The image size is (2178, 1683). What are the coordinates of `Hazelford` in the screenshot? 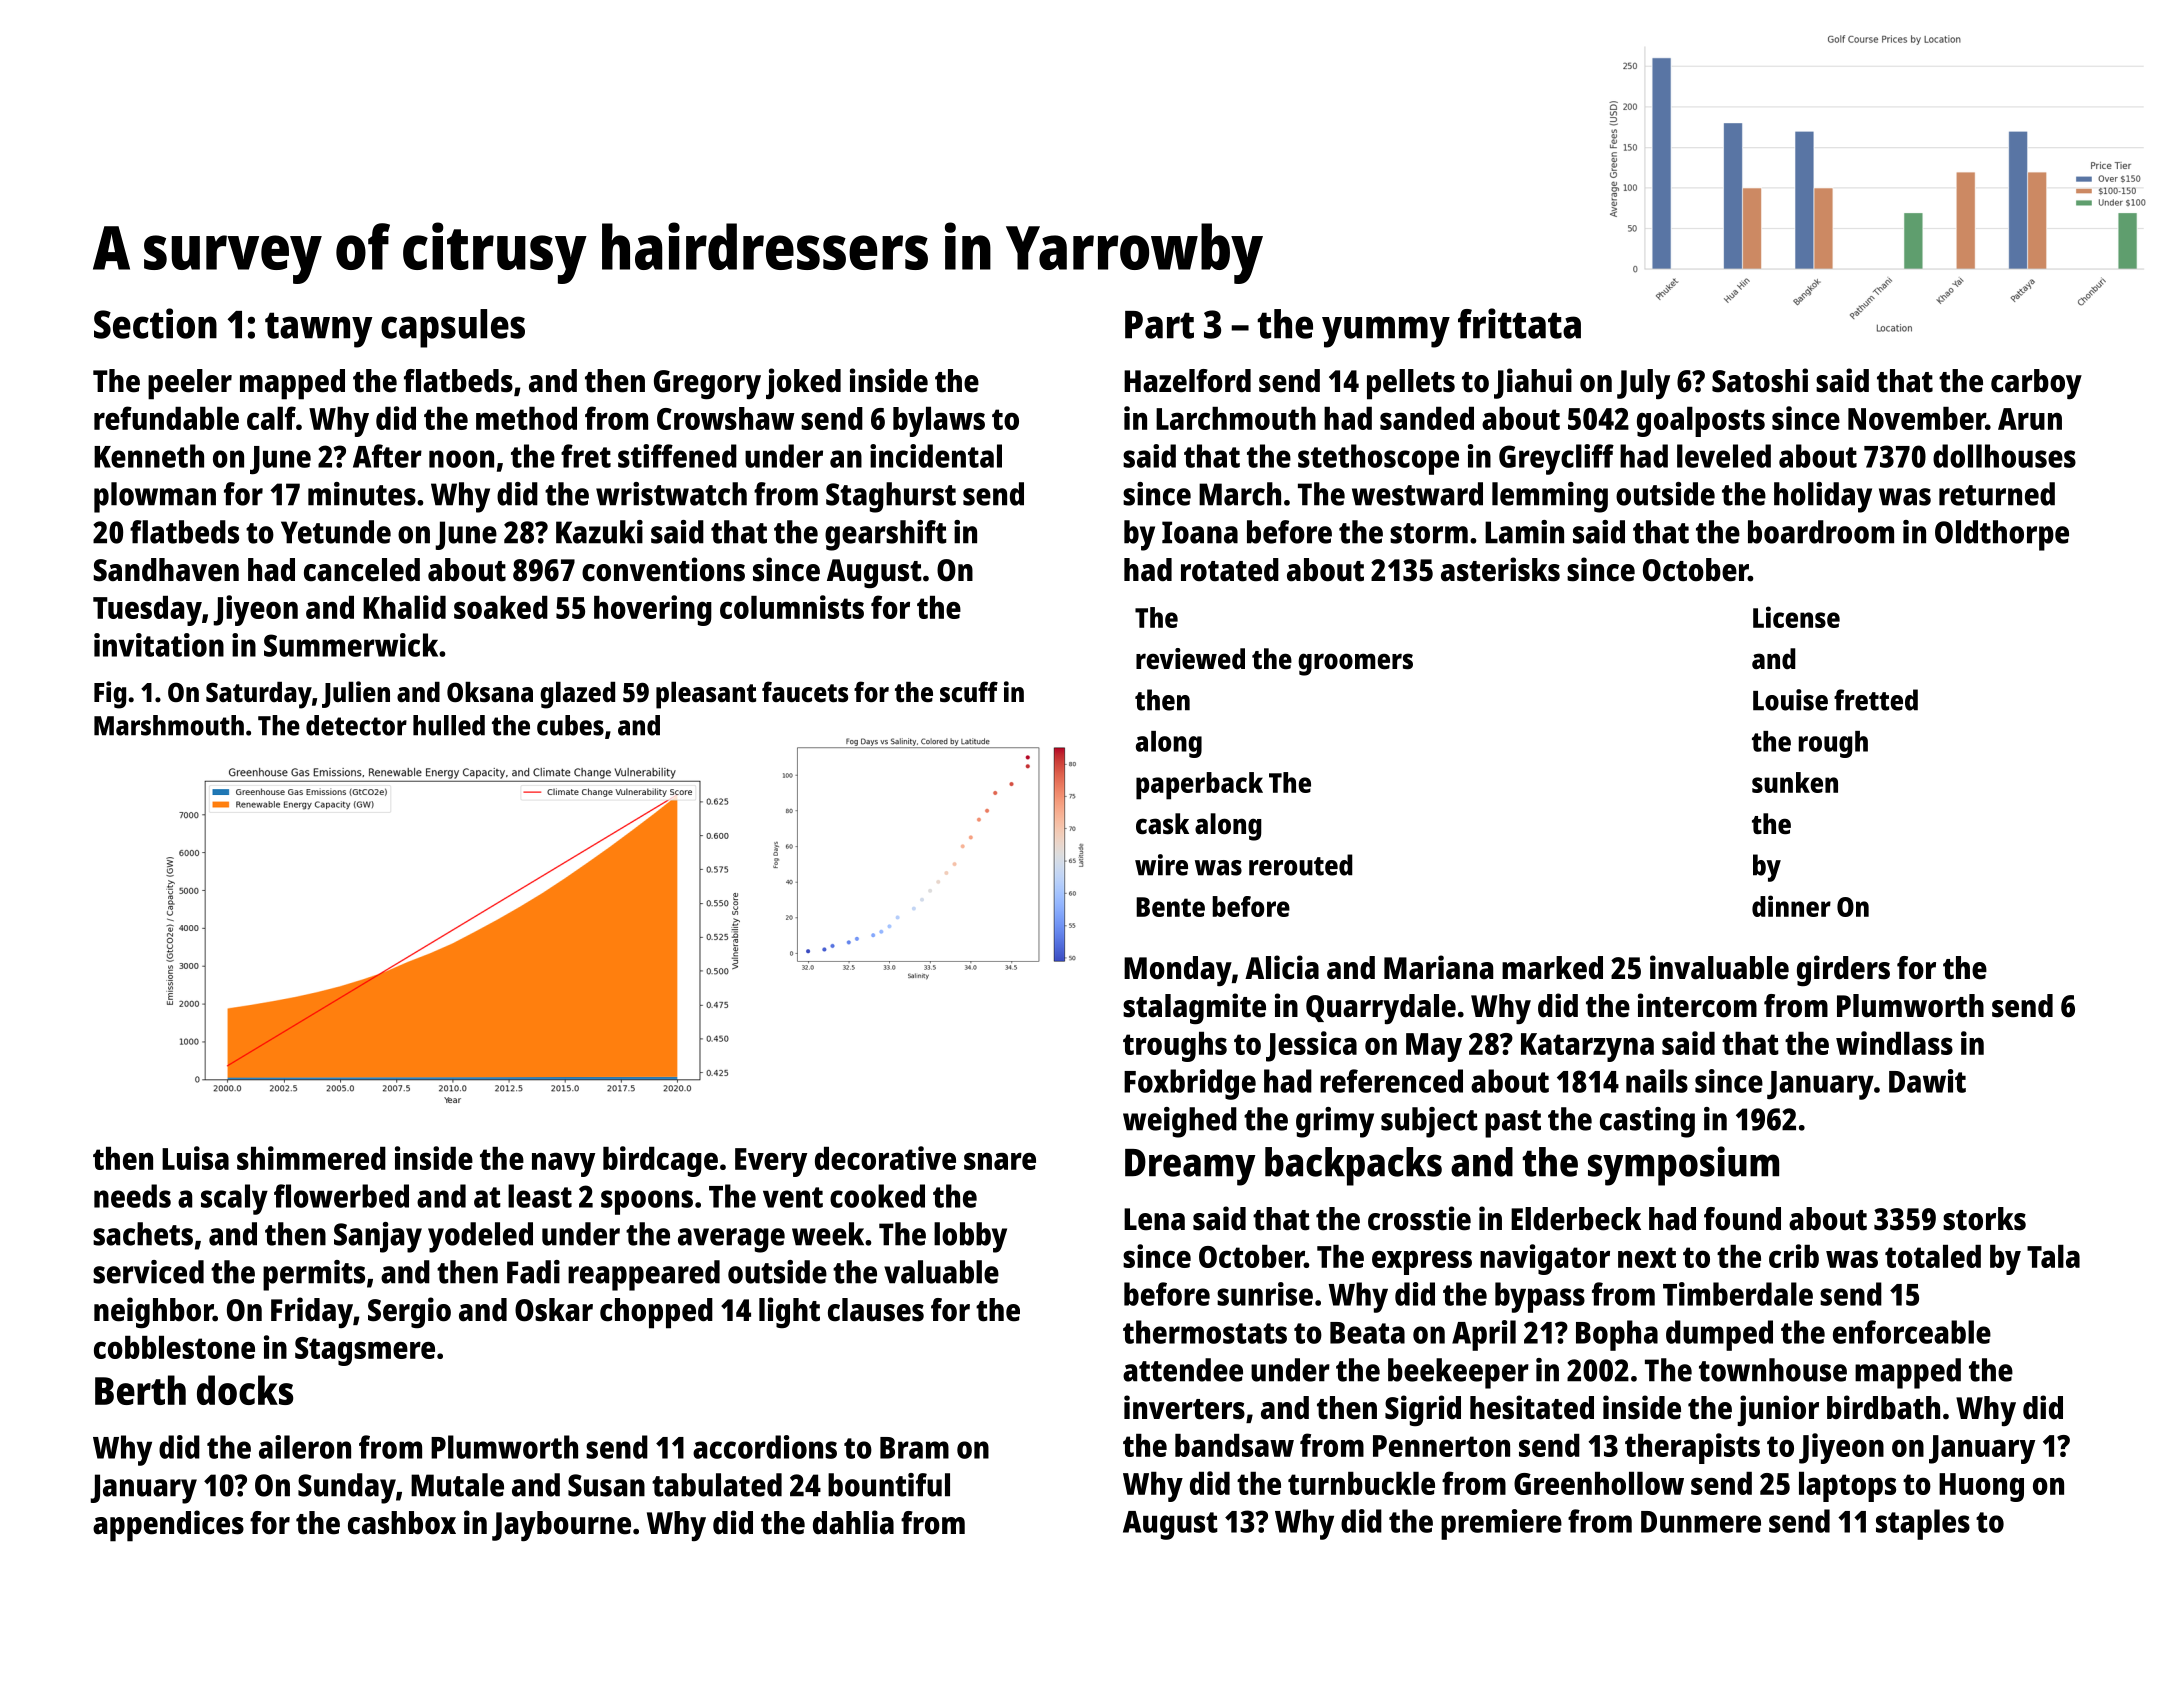 It's located at (1187, 381).
